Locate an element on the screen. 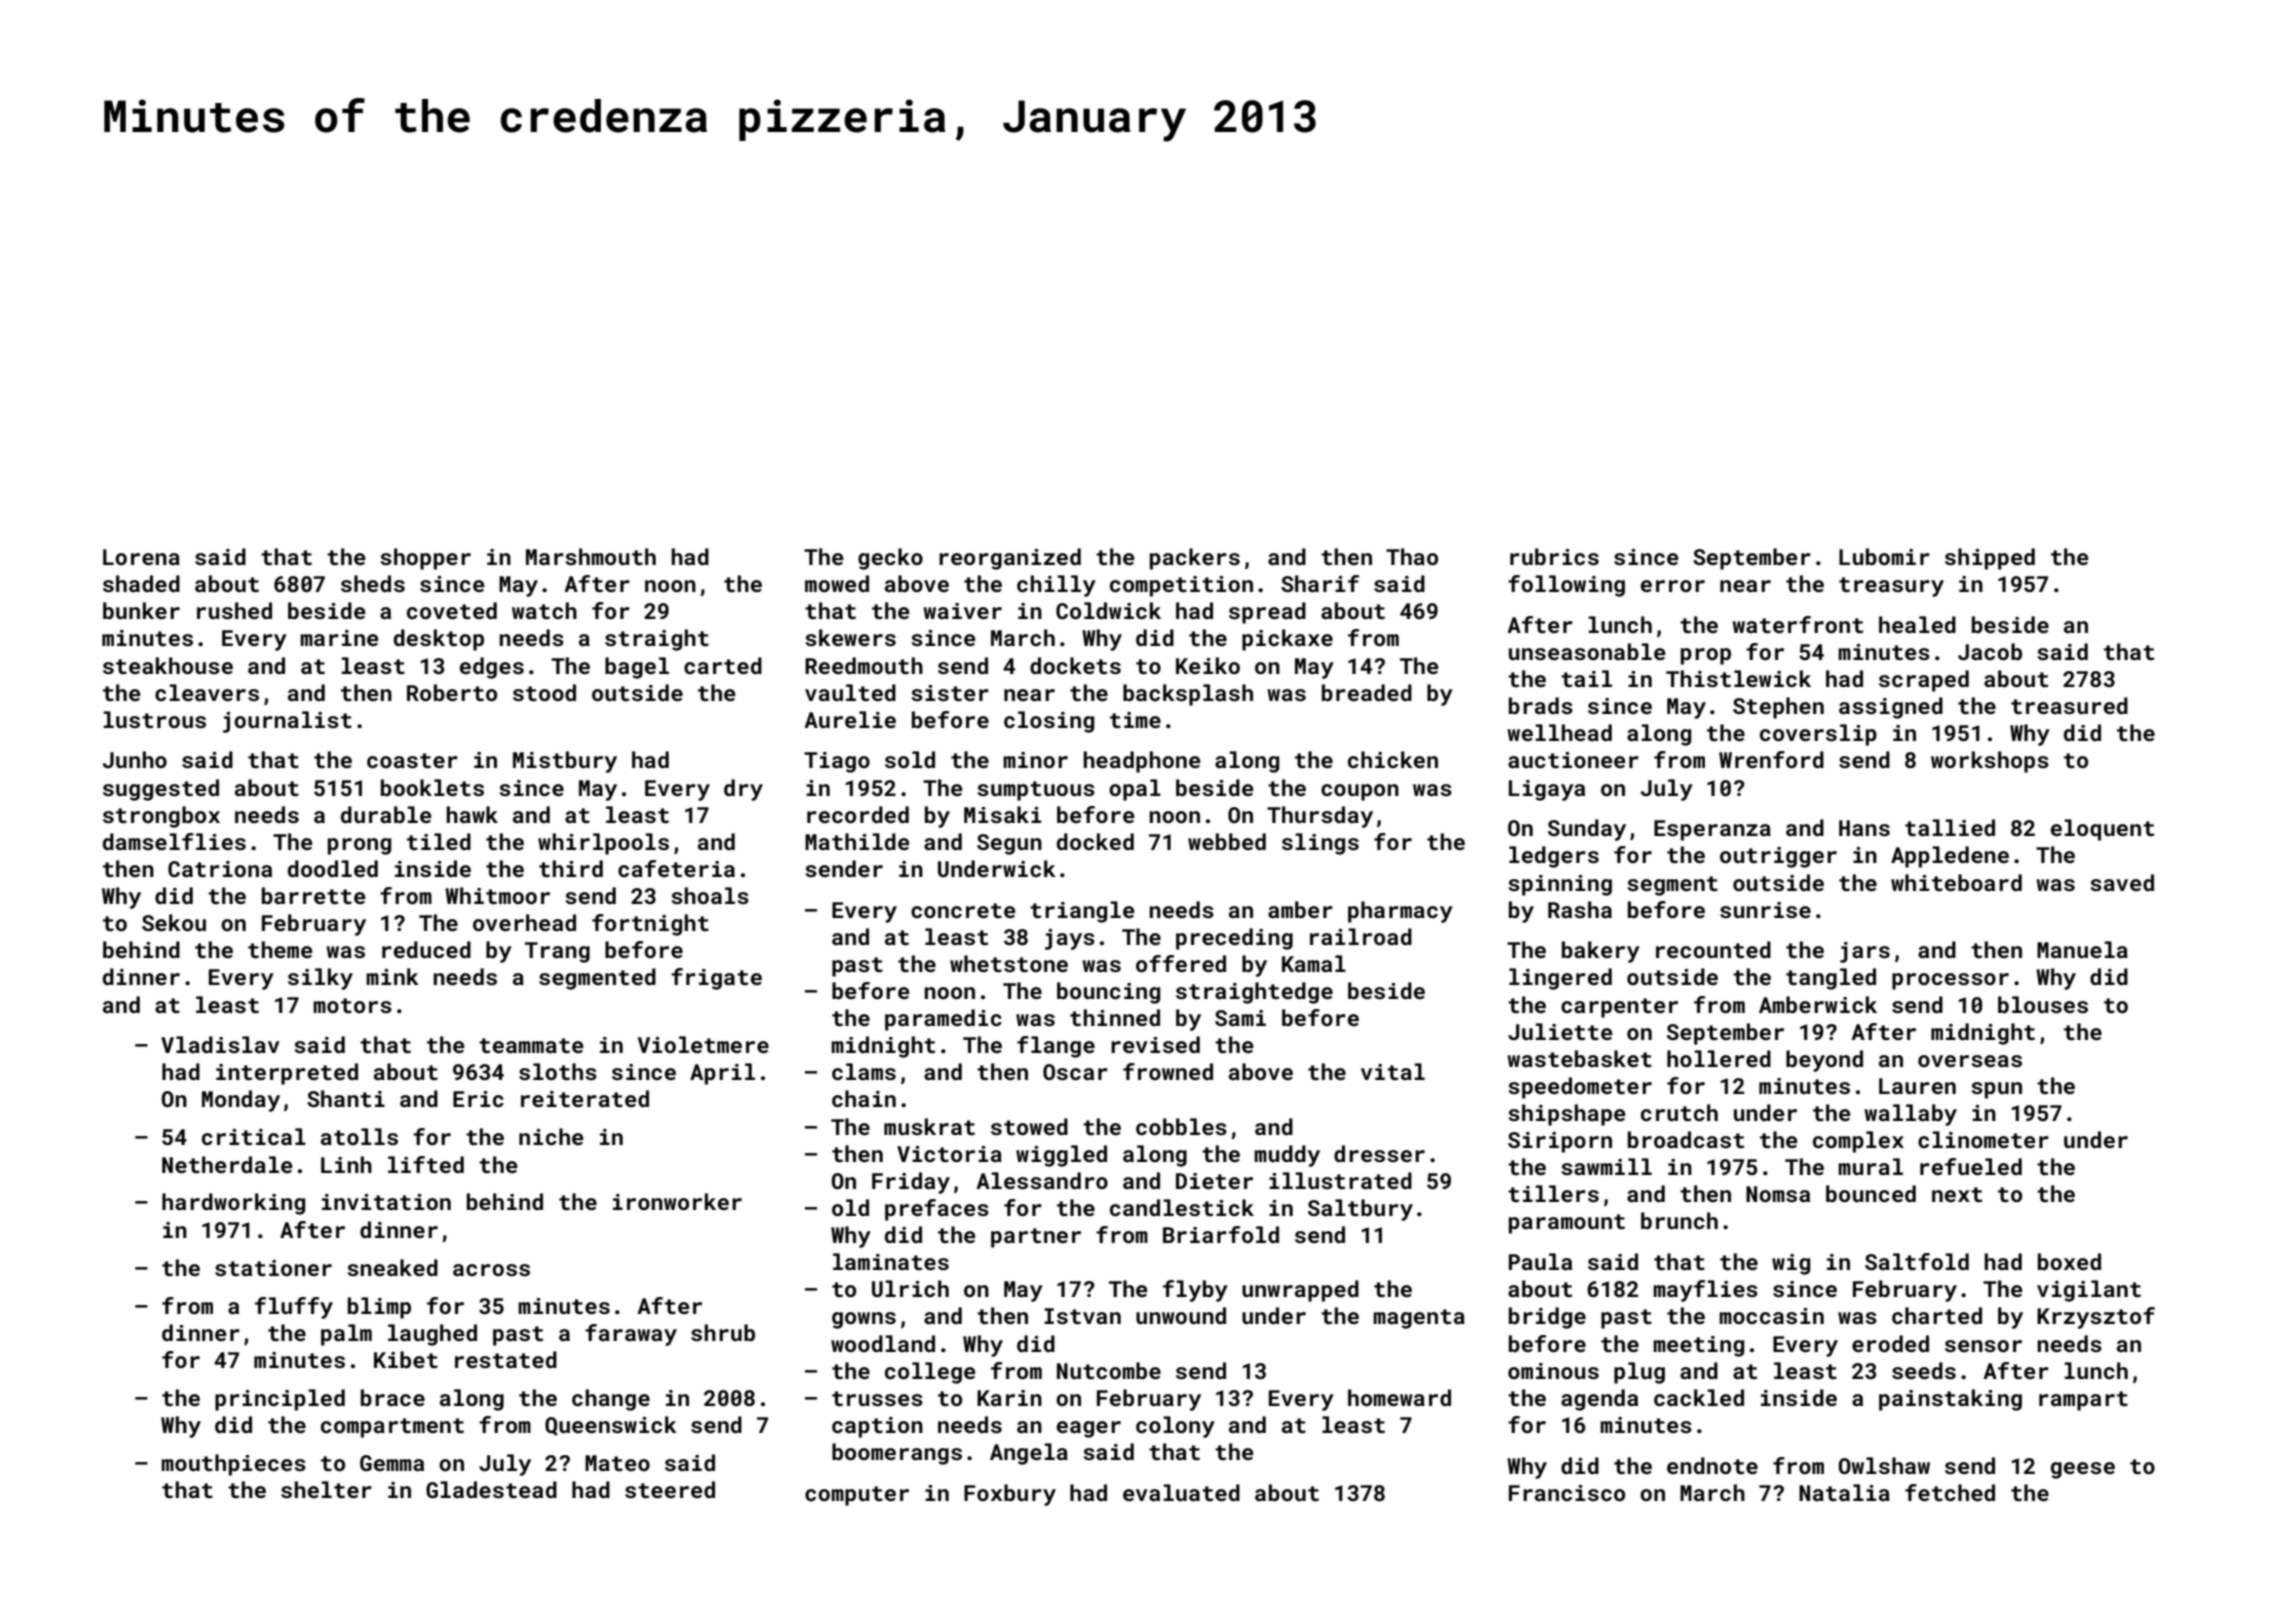  hawk is located at coordinates (472, 814).
